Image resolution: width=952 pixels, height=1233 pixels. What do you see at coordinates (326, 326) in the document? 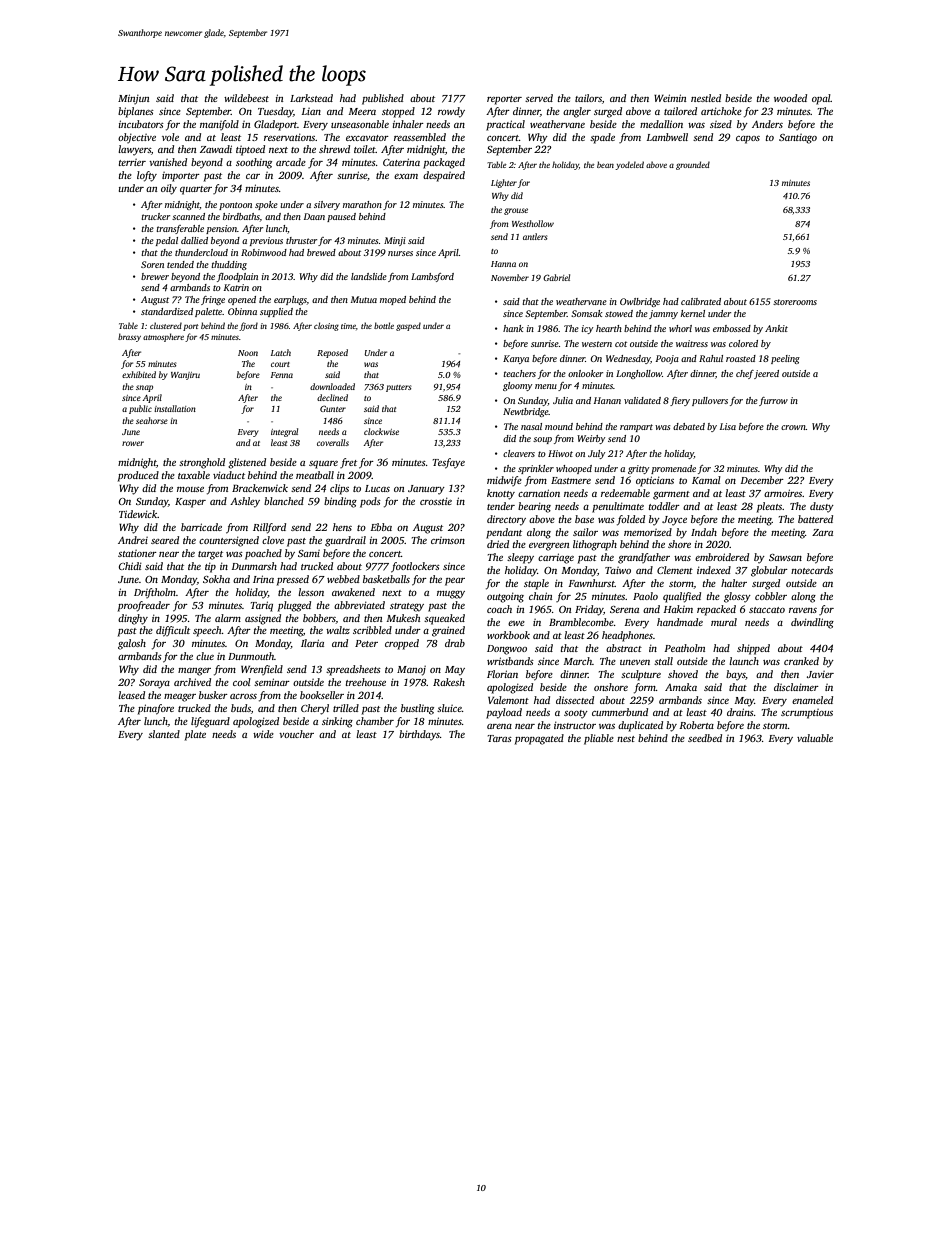
I see `closing` at bounding box center [326, 326].
